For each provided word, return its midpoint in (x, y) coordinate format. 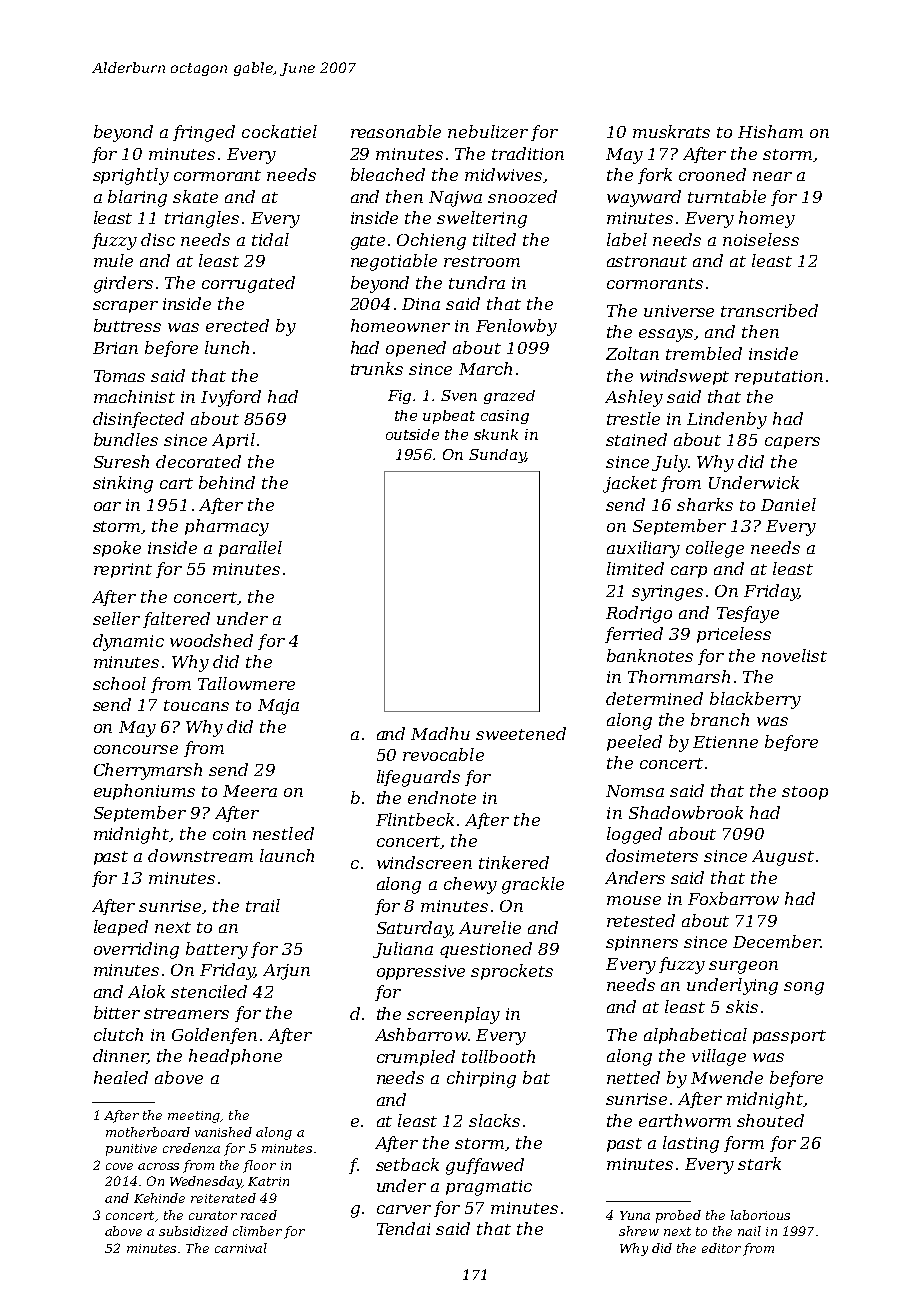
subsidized (193, 1231)
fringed (204, 133)
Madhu (440, 733)
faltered (176, 620)
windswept (684, 377)
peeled (634, 743)
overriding (136, 950)
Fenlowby (516, 327)
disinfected (138, 420)
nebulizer (488, 131)
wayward (644, 198)
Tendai (403, 1228)
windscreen (424, 862)
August (783, 858)
